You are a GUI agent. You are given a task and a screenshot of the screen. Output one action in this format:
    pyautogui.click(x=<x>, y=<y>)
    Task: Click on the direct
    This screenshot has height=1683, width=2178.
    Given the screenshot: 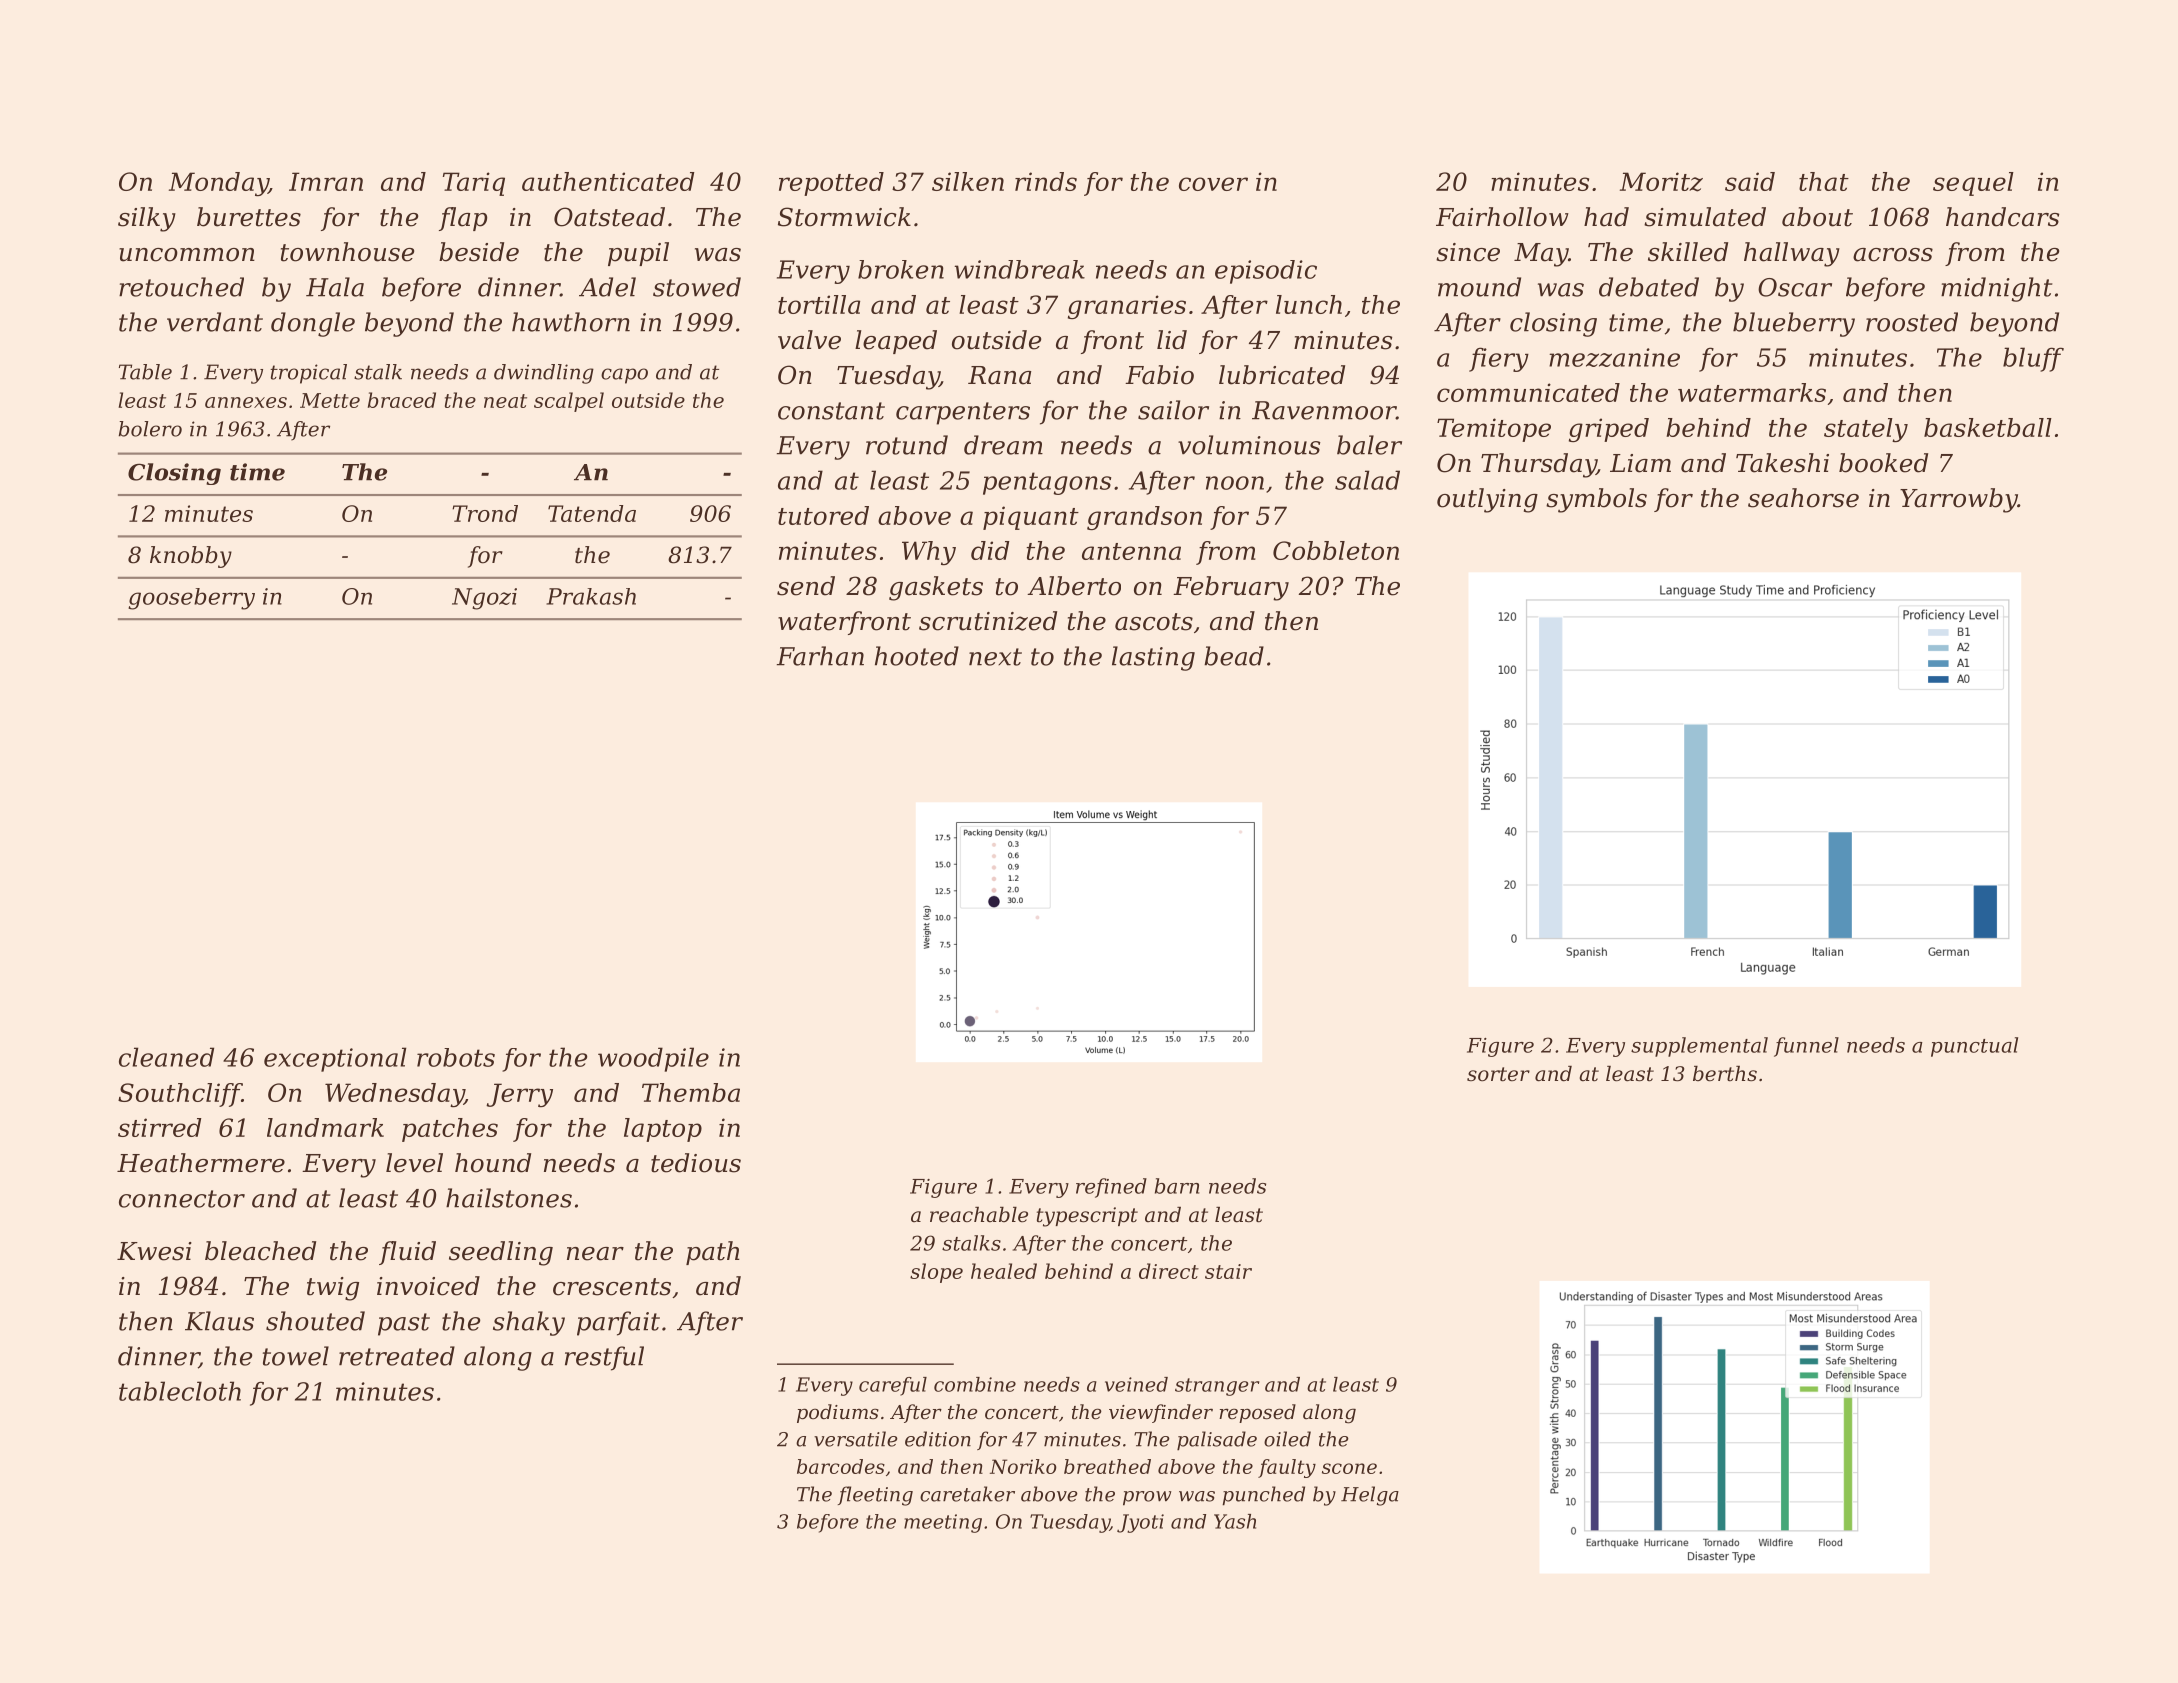 What is the action you would take?
    pyautogui.click(x=1169, y=1271)
